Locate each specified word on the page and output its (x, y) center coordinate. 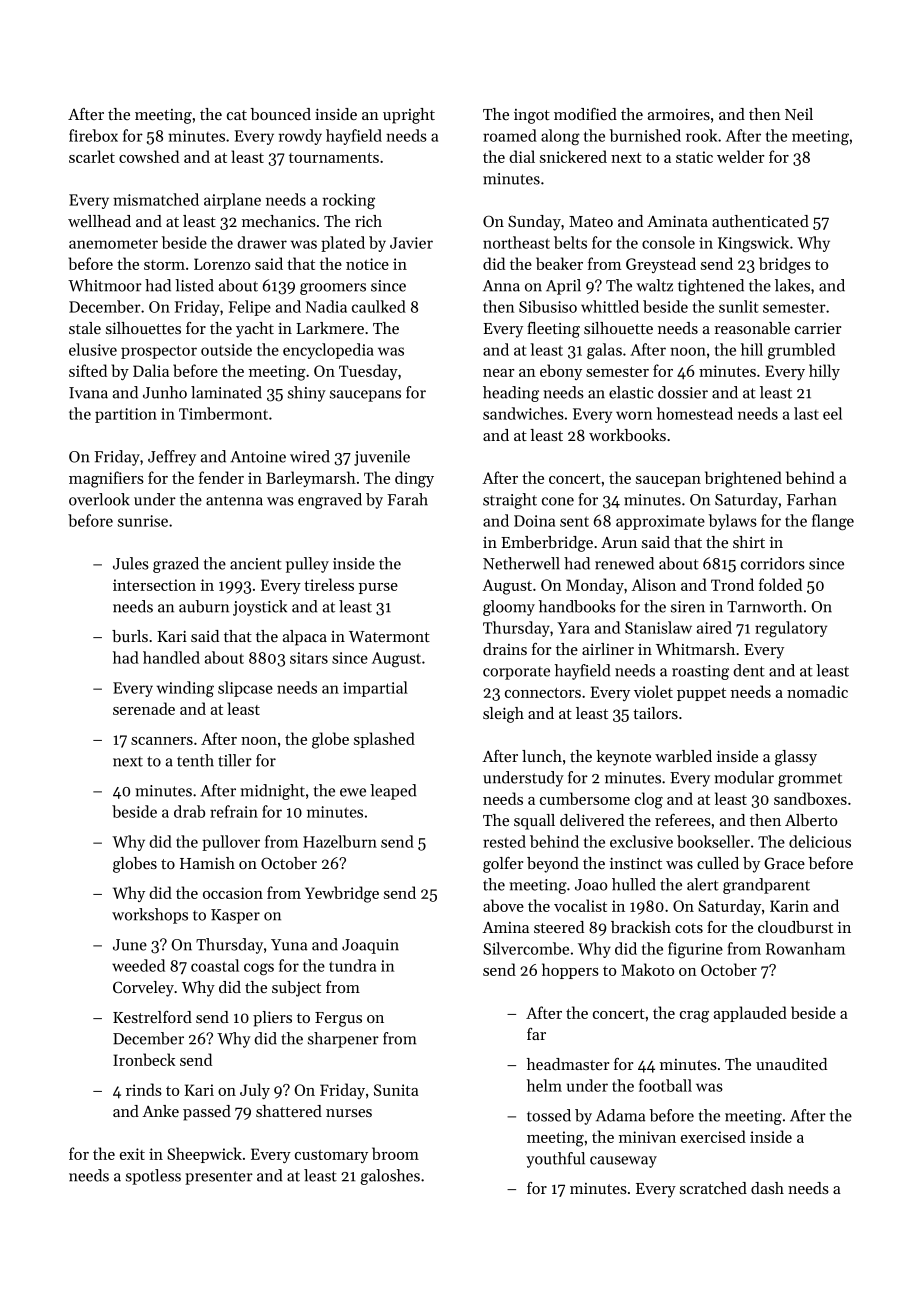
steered (559, 927)
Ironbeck (144, 1059)
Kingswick (753, 244)
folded (780, 584)
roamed (510, 135)
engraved (330, 501)
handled (171, 657)
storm (164, 265)
